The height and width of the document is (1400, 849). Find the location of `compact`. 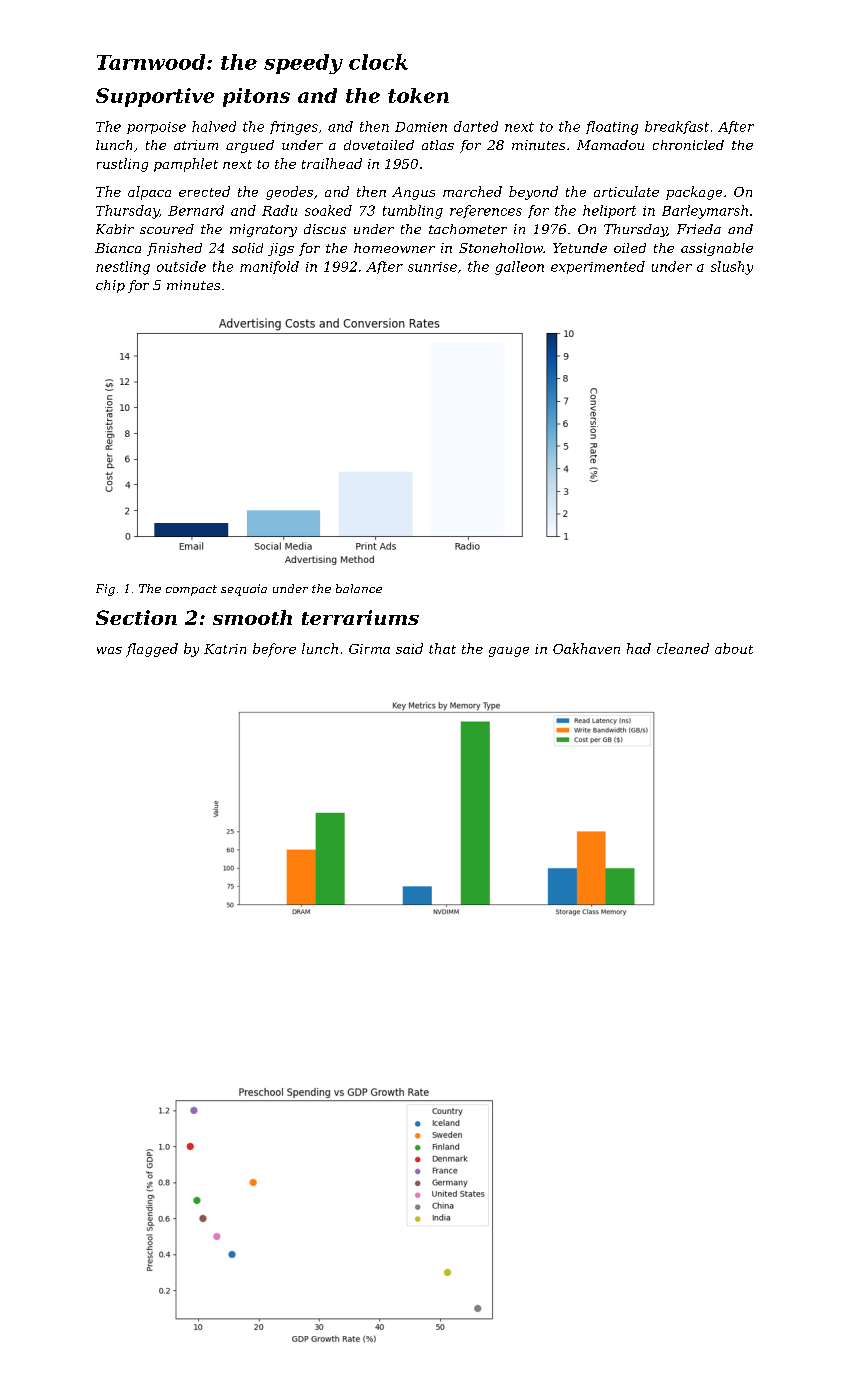

compact is located at coordinates (191, 590).
